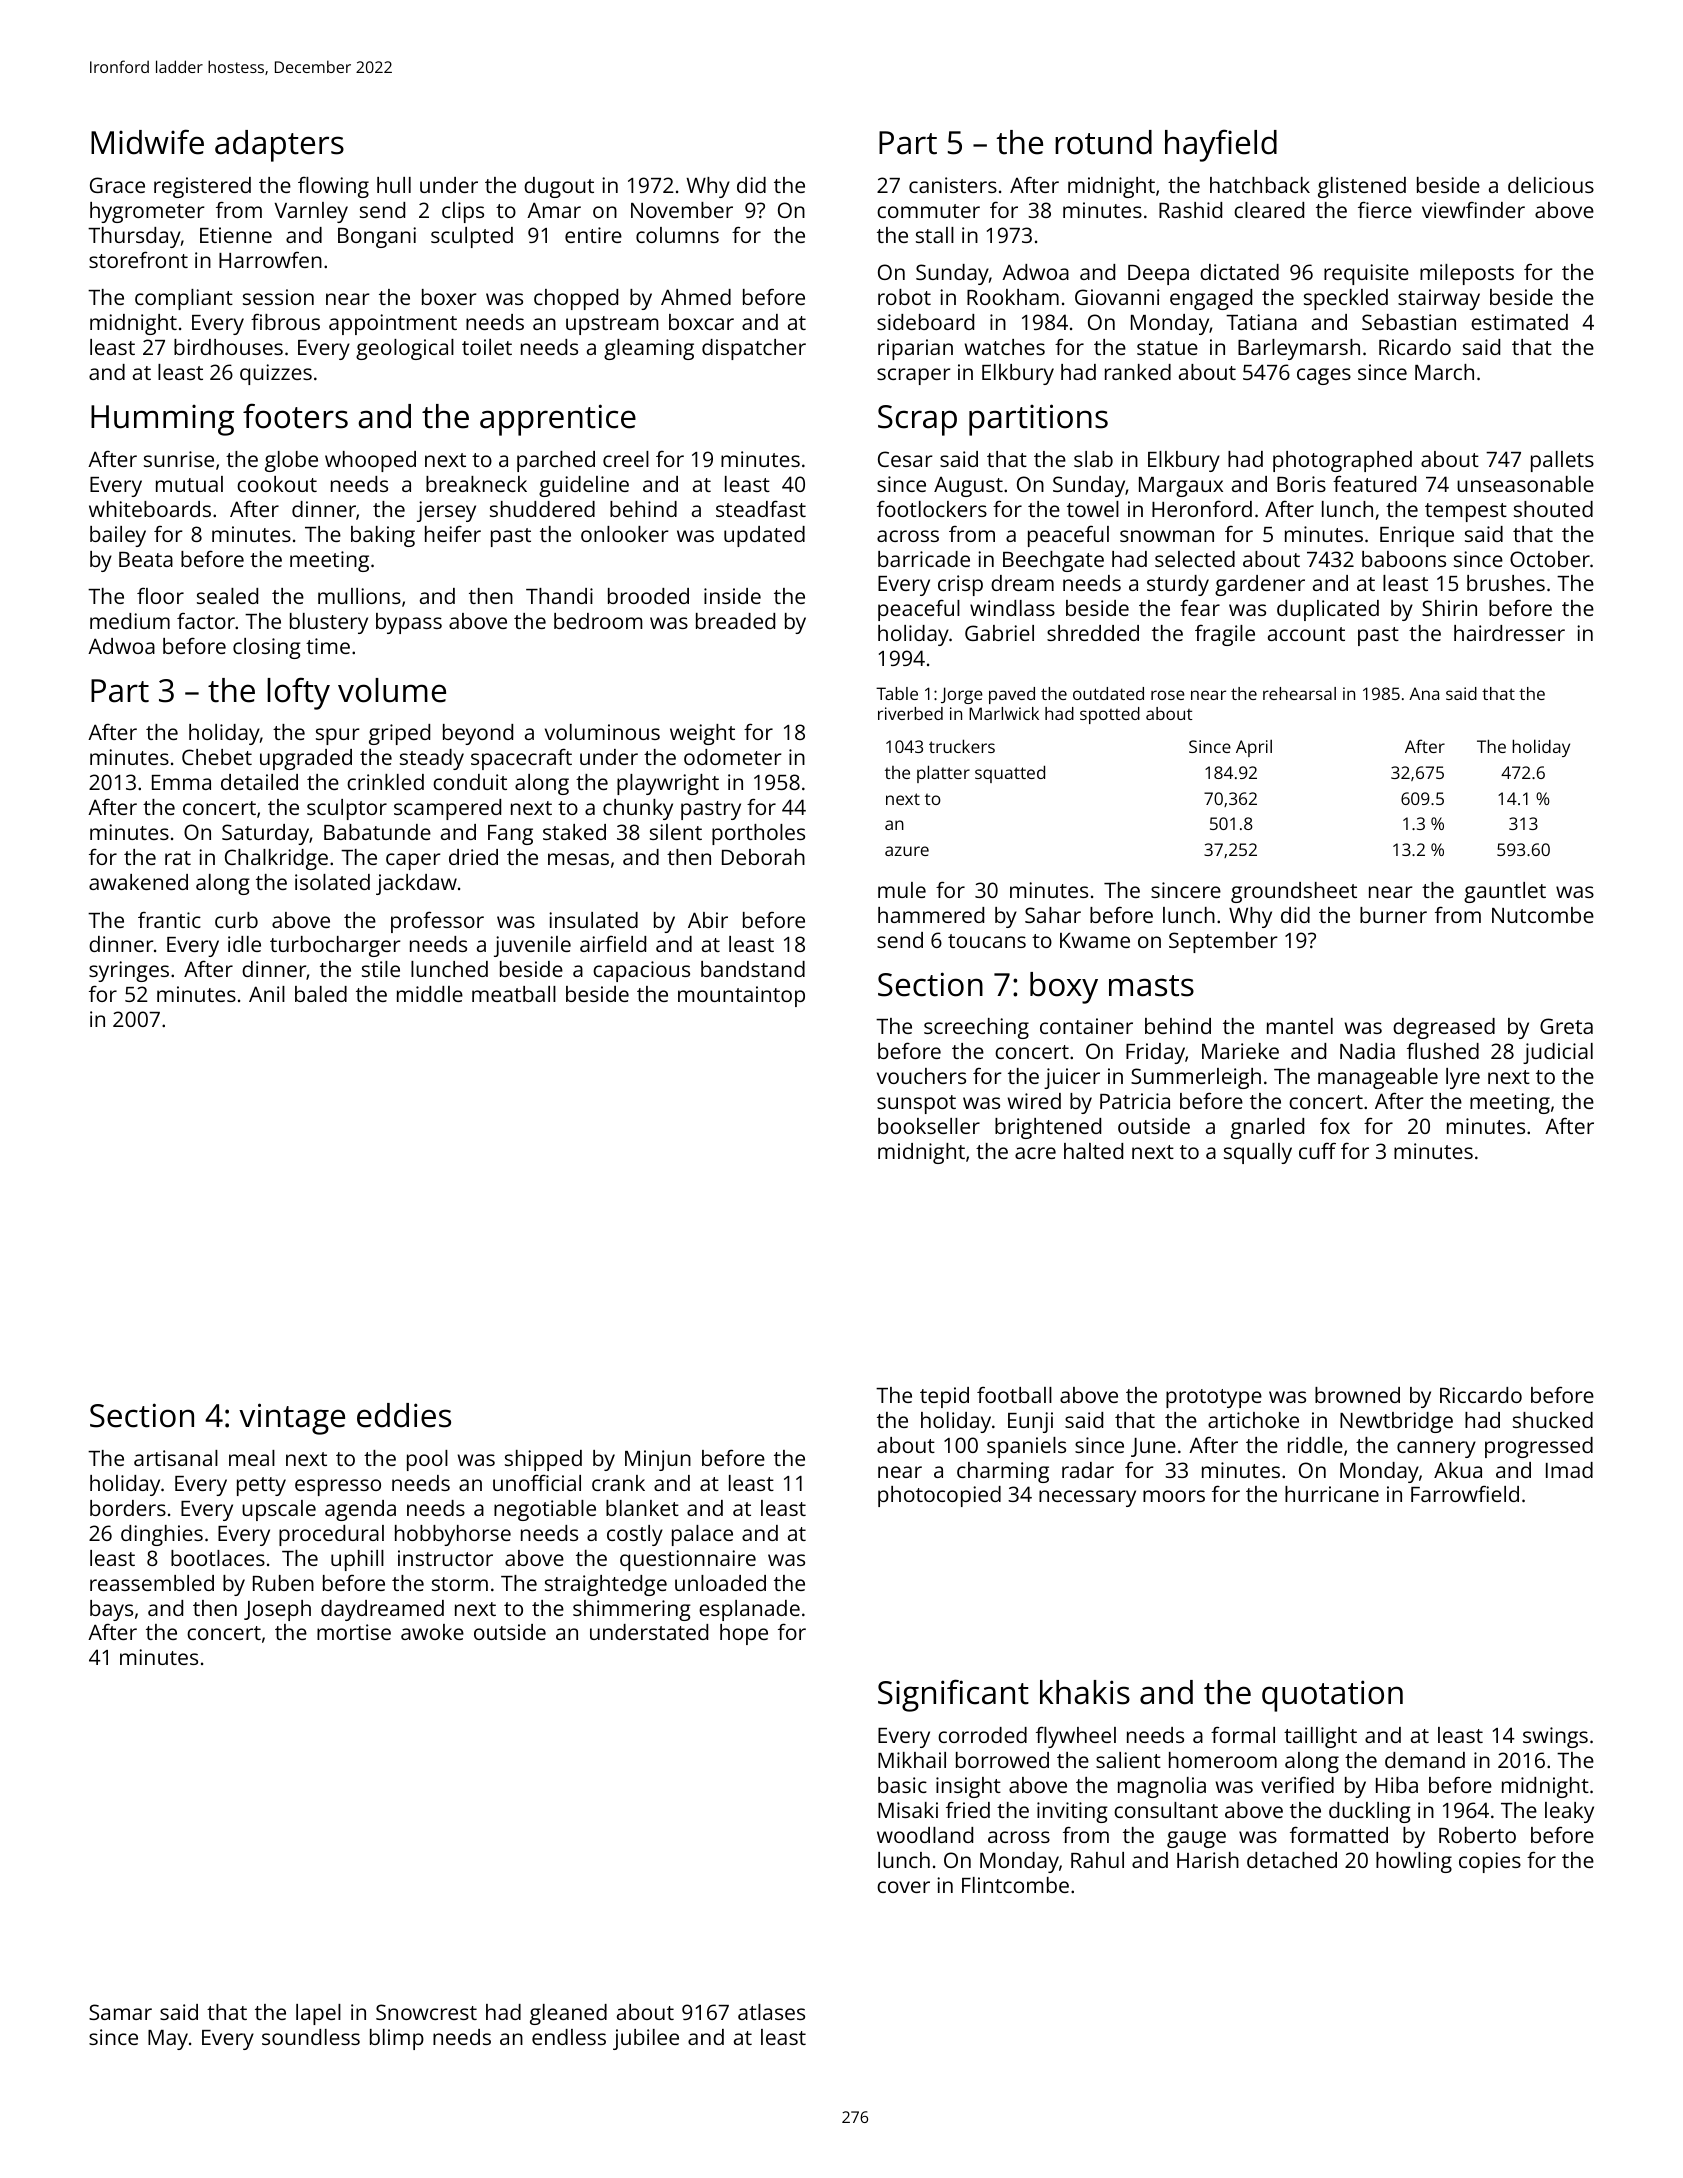 This screenshot has height=2178, width=1683. Describe the element at coordinates (1269, 210) in the screenshot. I see `cleared` at that location.
